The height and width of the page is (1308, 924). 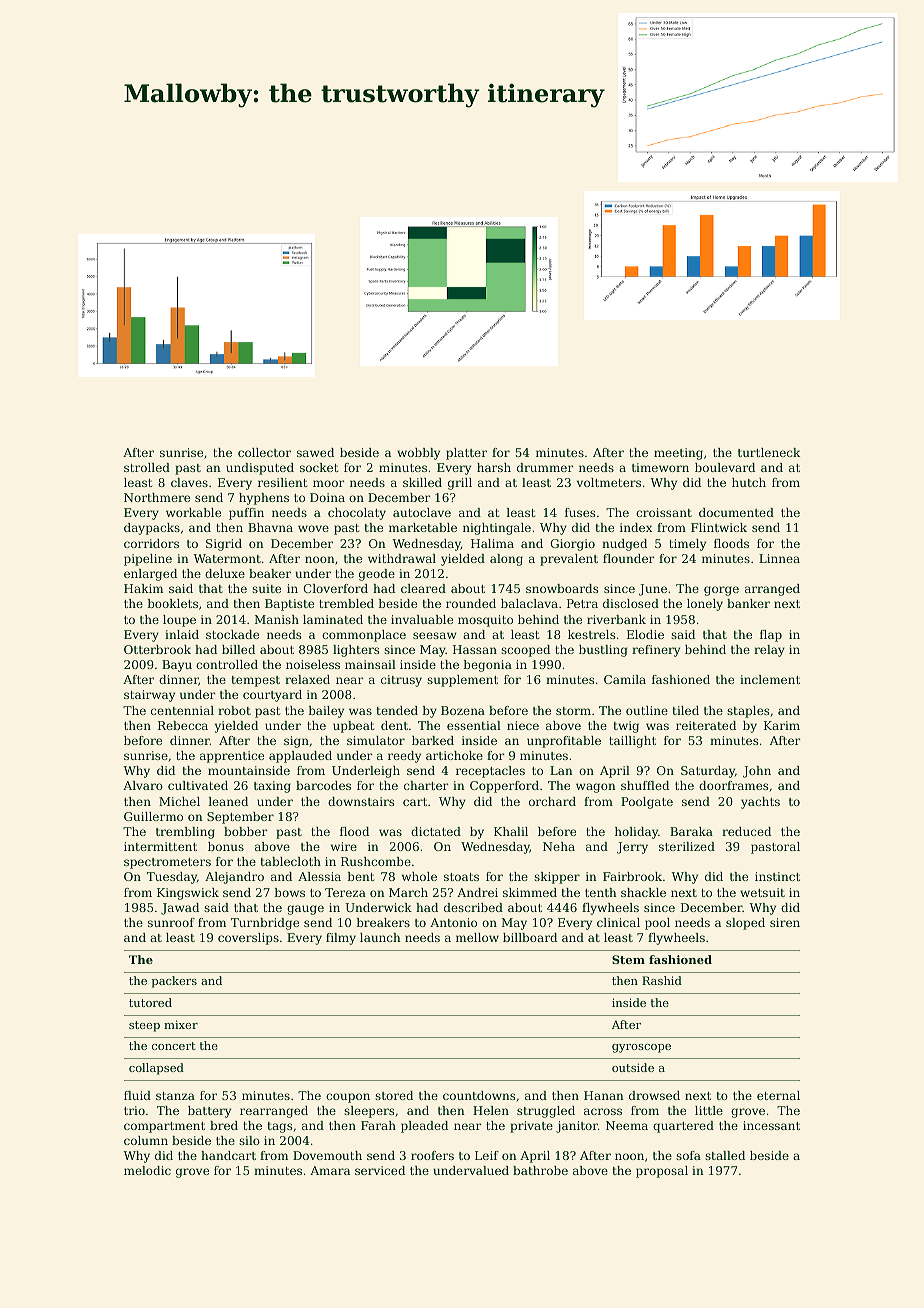 What do you see at coordinates (748, 603) in the page?
I see `banker` at bounding box center [748, 603].
